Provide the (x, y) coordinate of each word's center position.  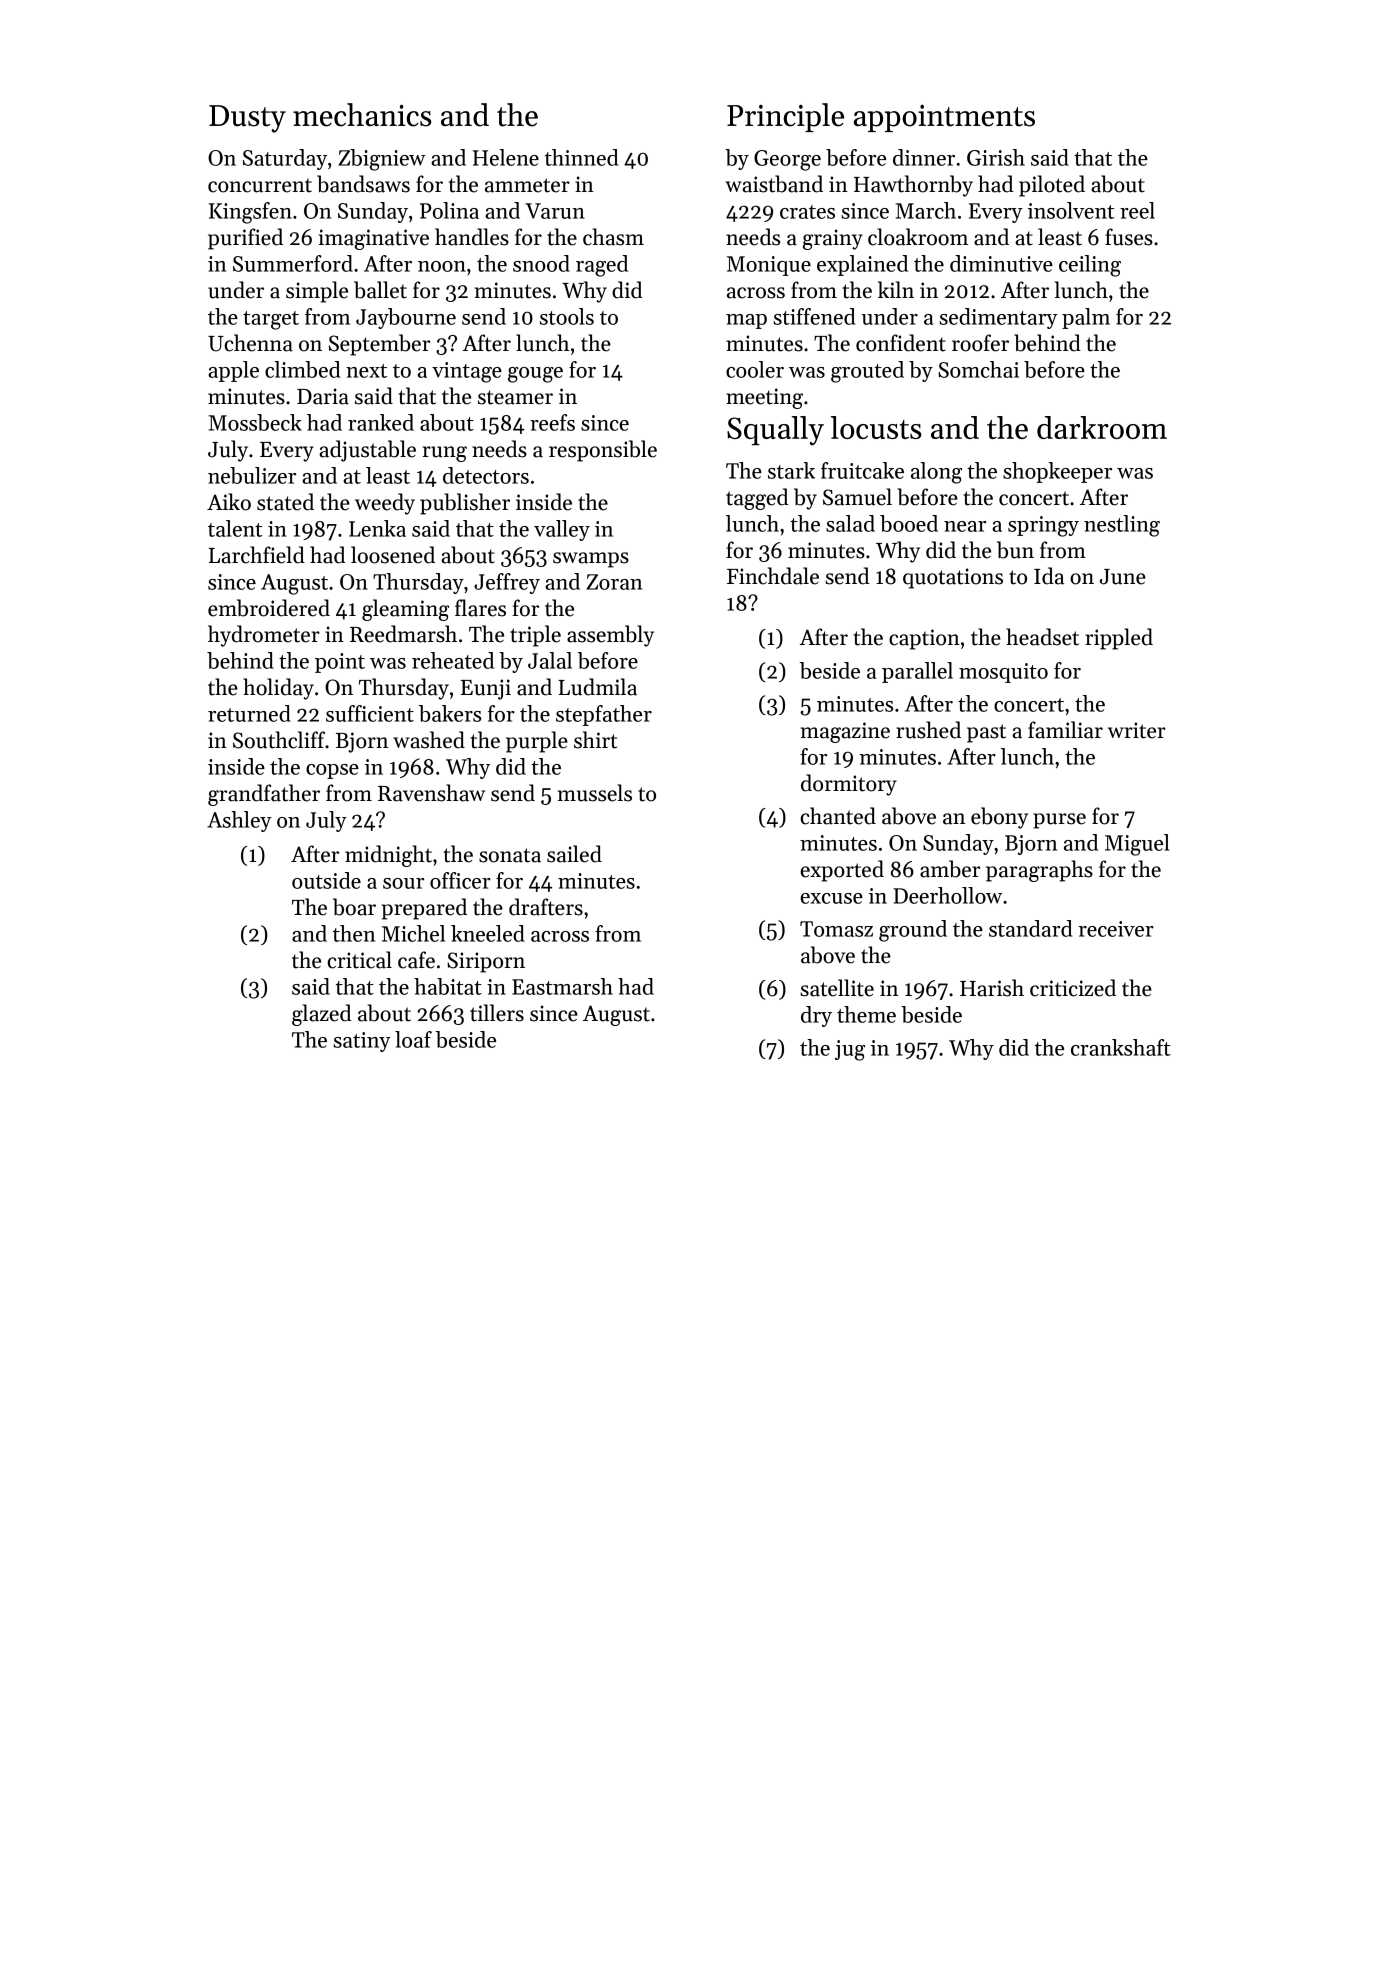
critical (359, 960)
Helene (506, 157)
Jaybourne (406, 318)
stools (567, 316)
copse (332, 771)
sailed (574, 854)
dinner (924, 157)
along (936, 473)
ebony (999, 818)
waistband (774, 184)
